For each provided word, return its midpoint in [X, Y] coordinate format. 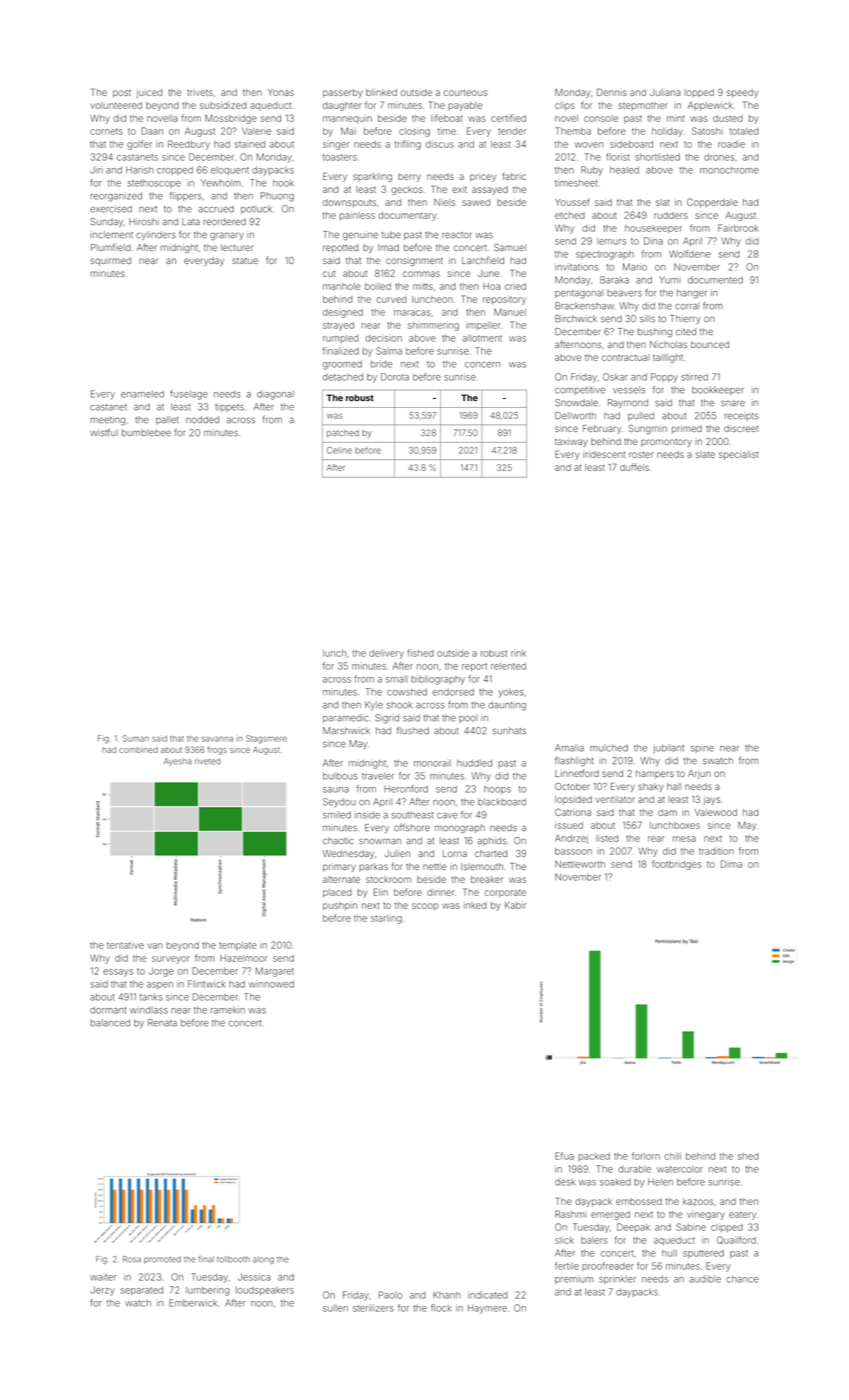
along [263, 1260]
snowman [380, 841]
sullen [335, 1308]
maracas [412, 313]
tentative [125, 945]
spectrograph [605, 255]
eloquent [230, 170]
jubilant [668, 748]
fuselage [189, 395]
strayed [338, 326]
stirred [695, 377]
